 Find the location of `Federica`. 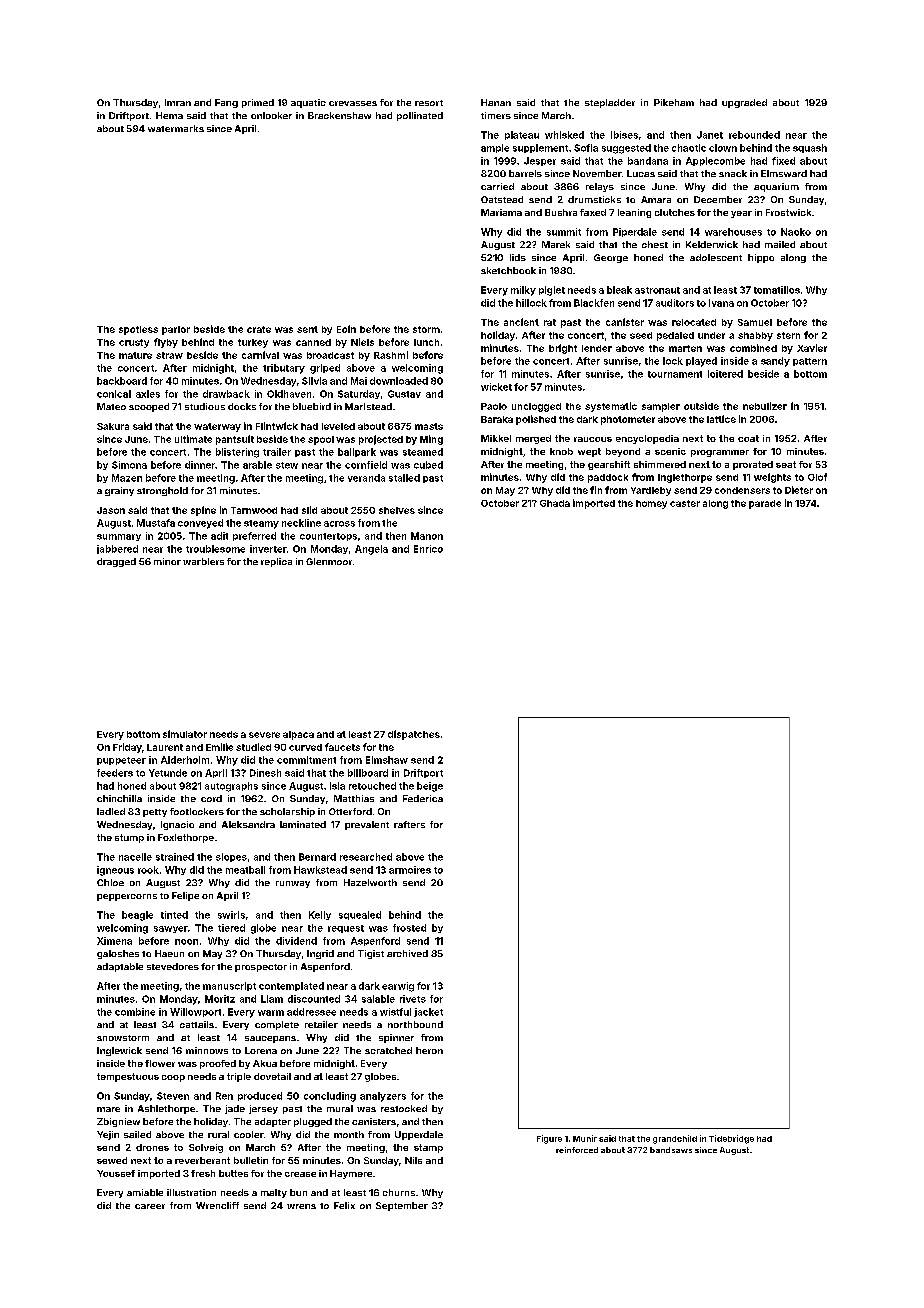

Federica is located at coordinates (423, 798).
